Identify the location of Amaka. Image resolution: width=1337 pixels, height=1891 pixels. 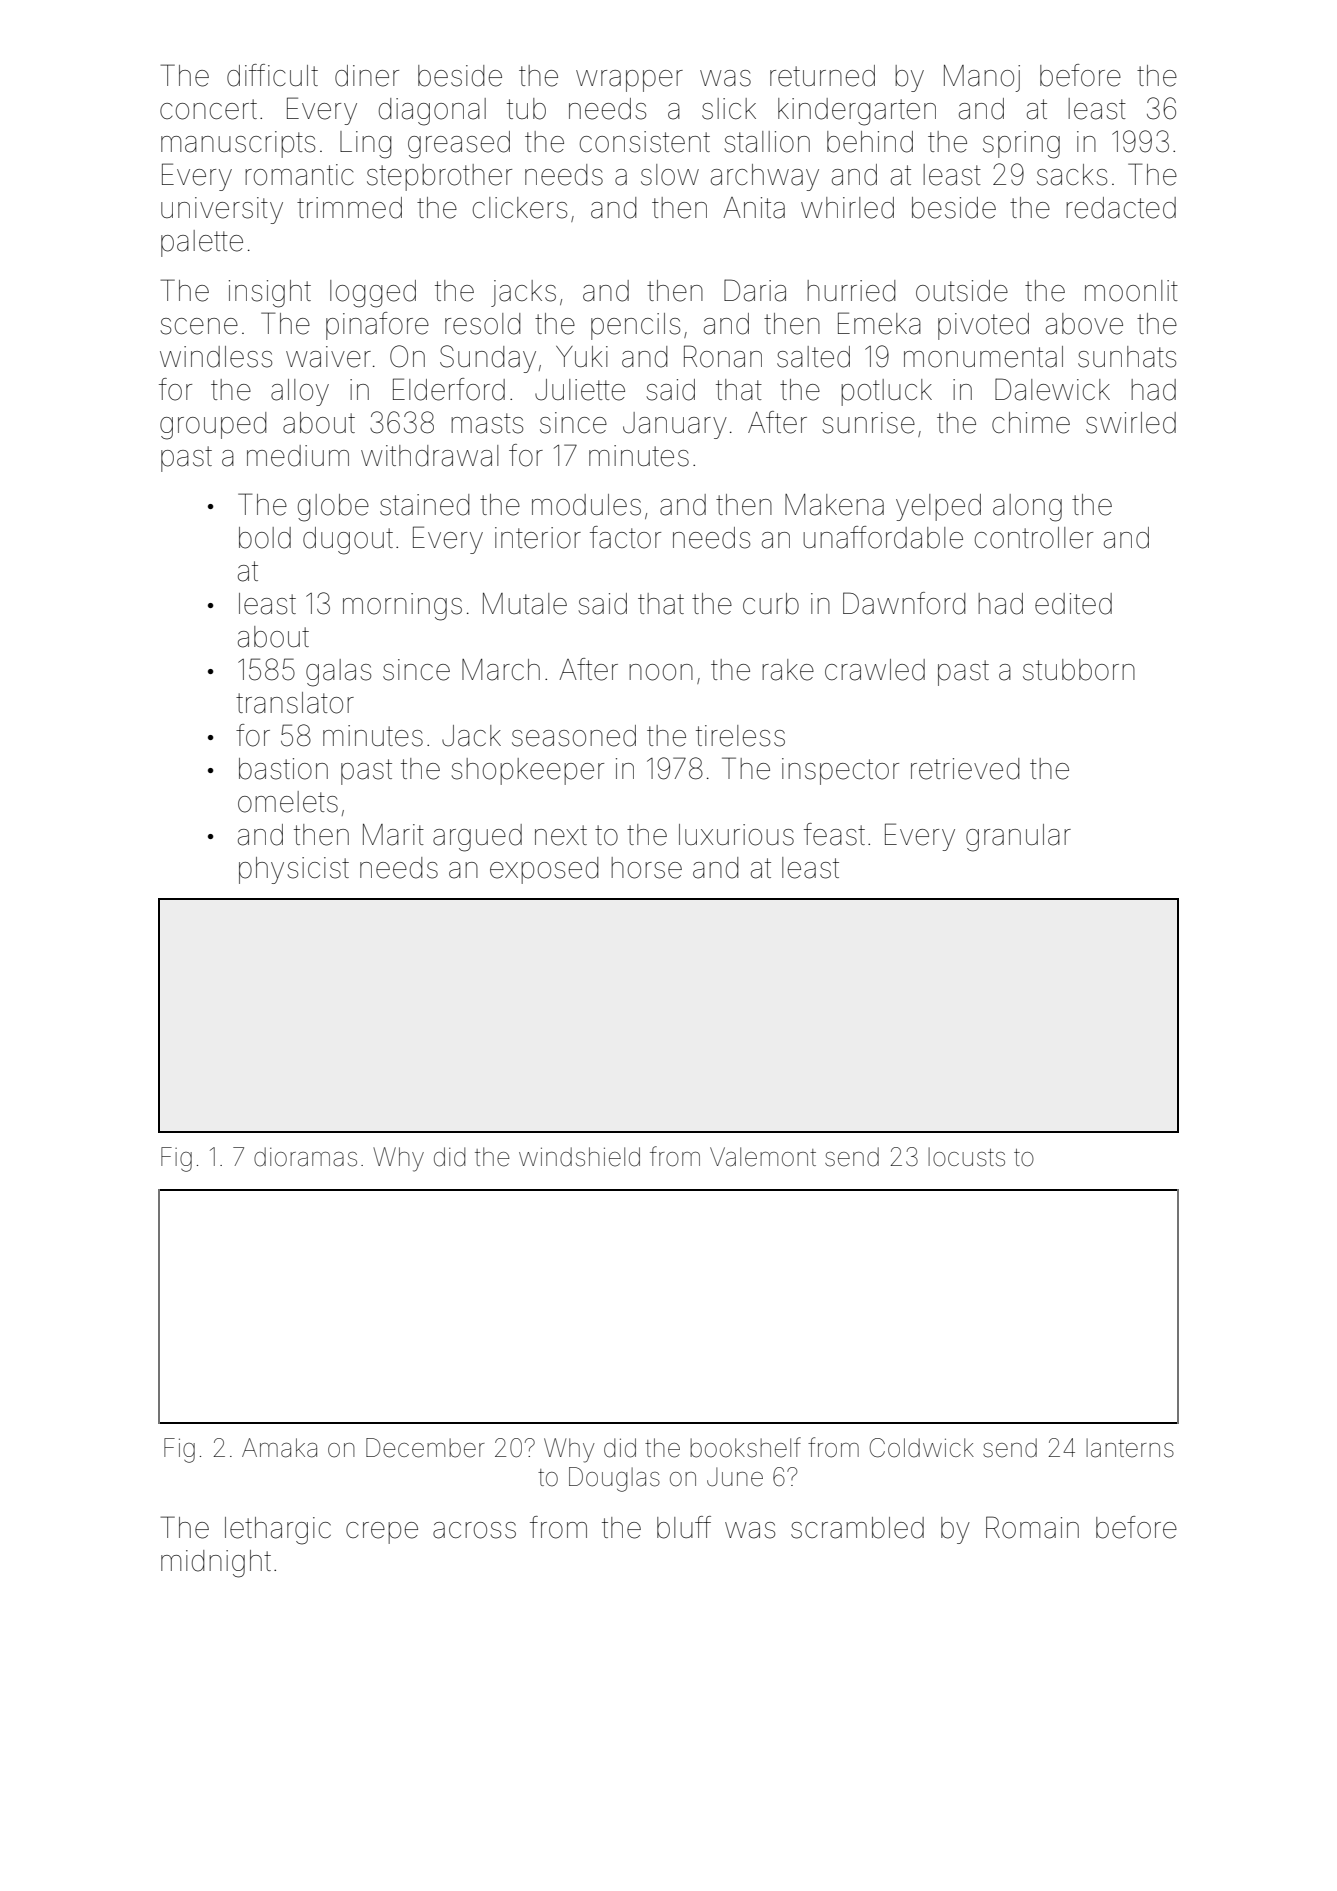
(279, 1448).
